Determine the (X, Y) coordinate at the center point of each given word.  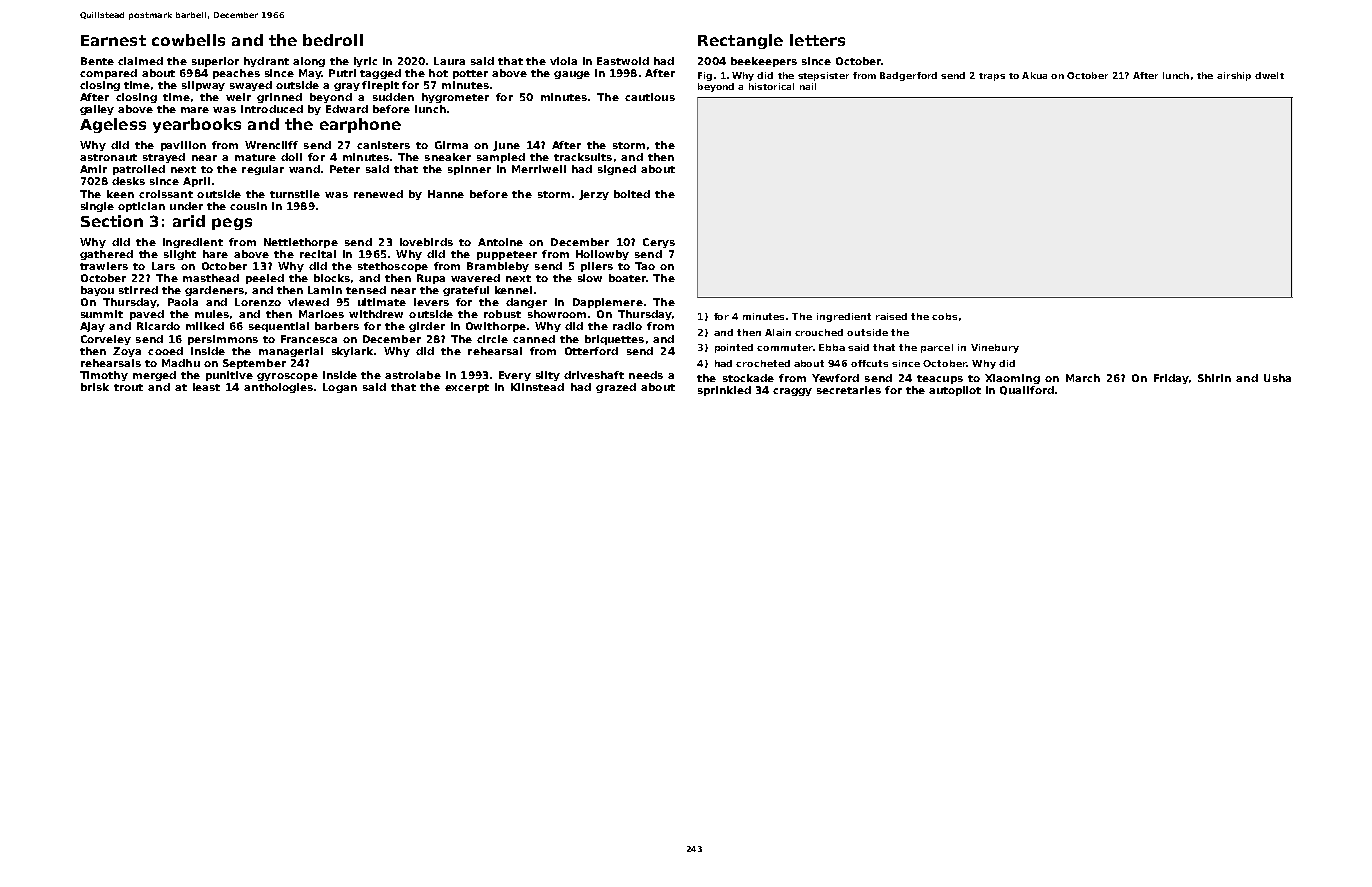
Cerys (659, 243)
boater (627, 278)
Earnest (113, 40)
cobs (944, 316)
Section (112, 221)
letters (817, 40)
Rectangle (740, 41)
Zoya (127, 352)
